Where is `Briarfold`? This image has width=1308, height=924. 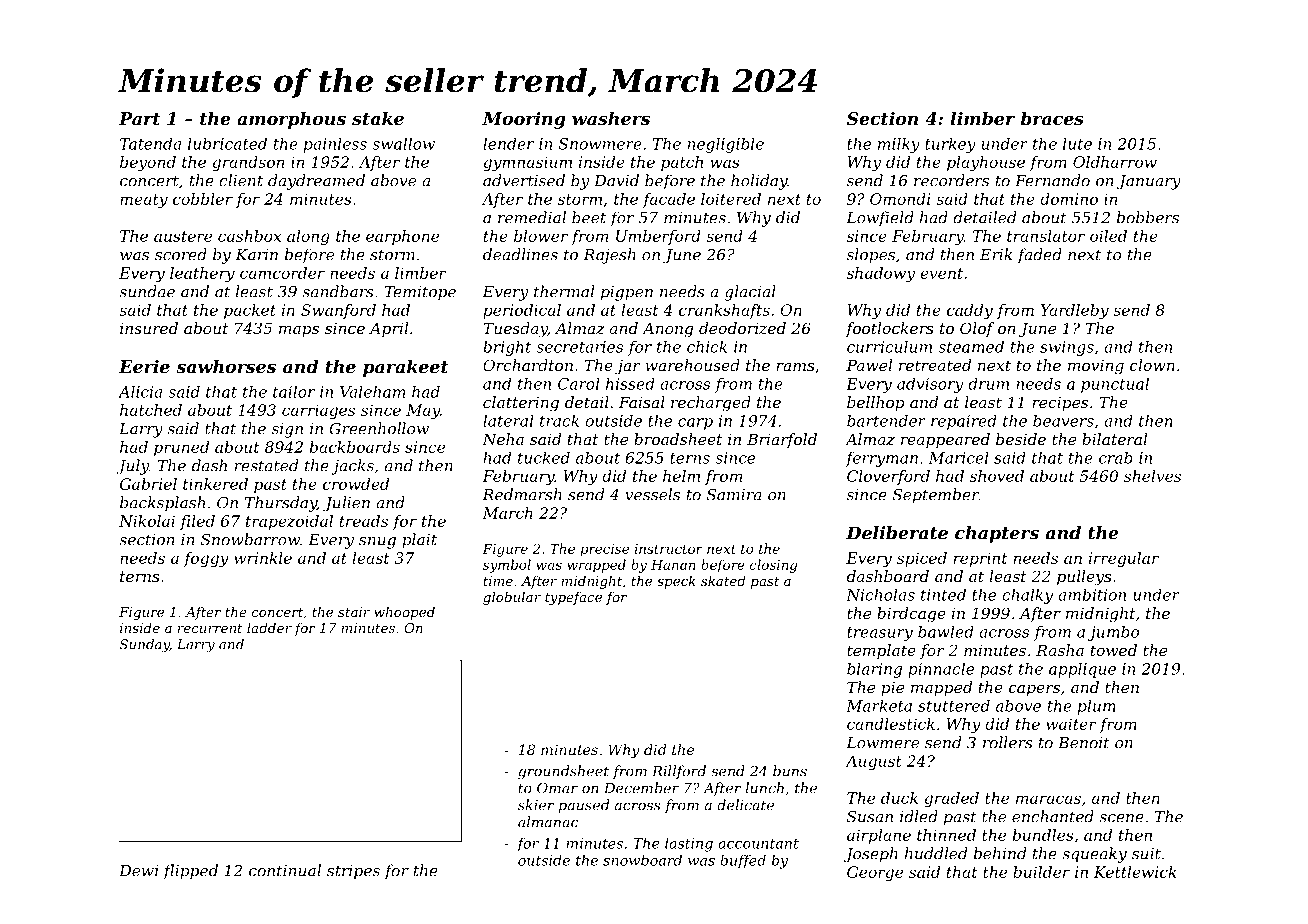 Briarfold is located at coordinates (782, 440).
